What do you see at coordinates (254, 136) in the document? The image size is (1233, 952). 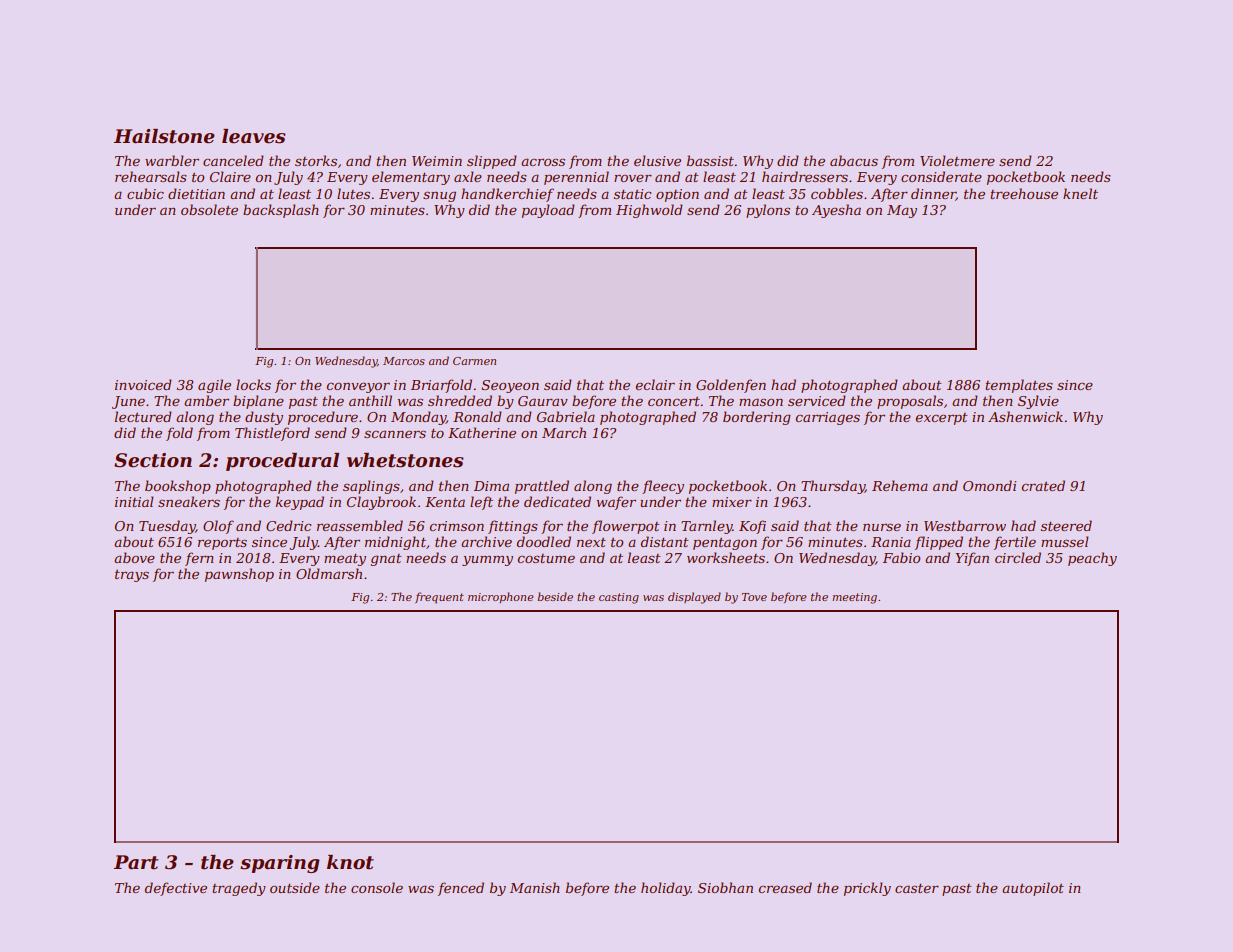 I see `leaves` at bounding box center [254, 136].
